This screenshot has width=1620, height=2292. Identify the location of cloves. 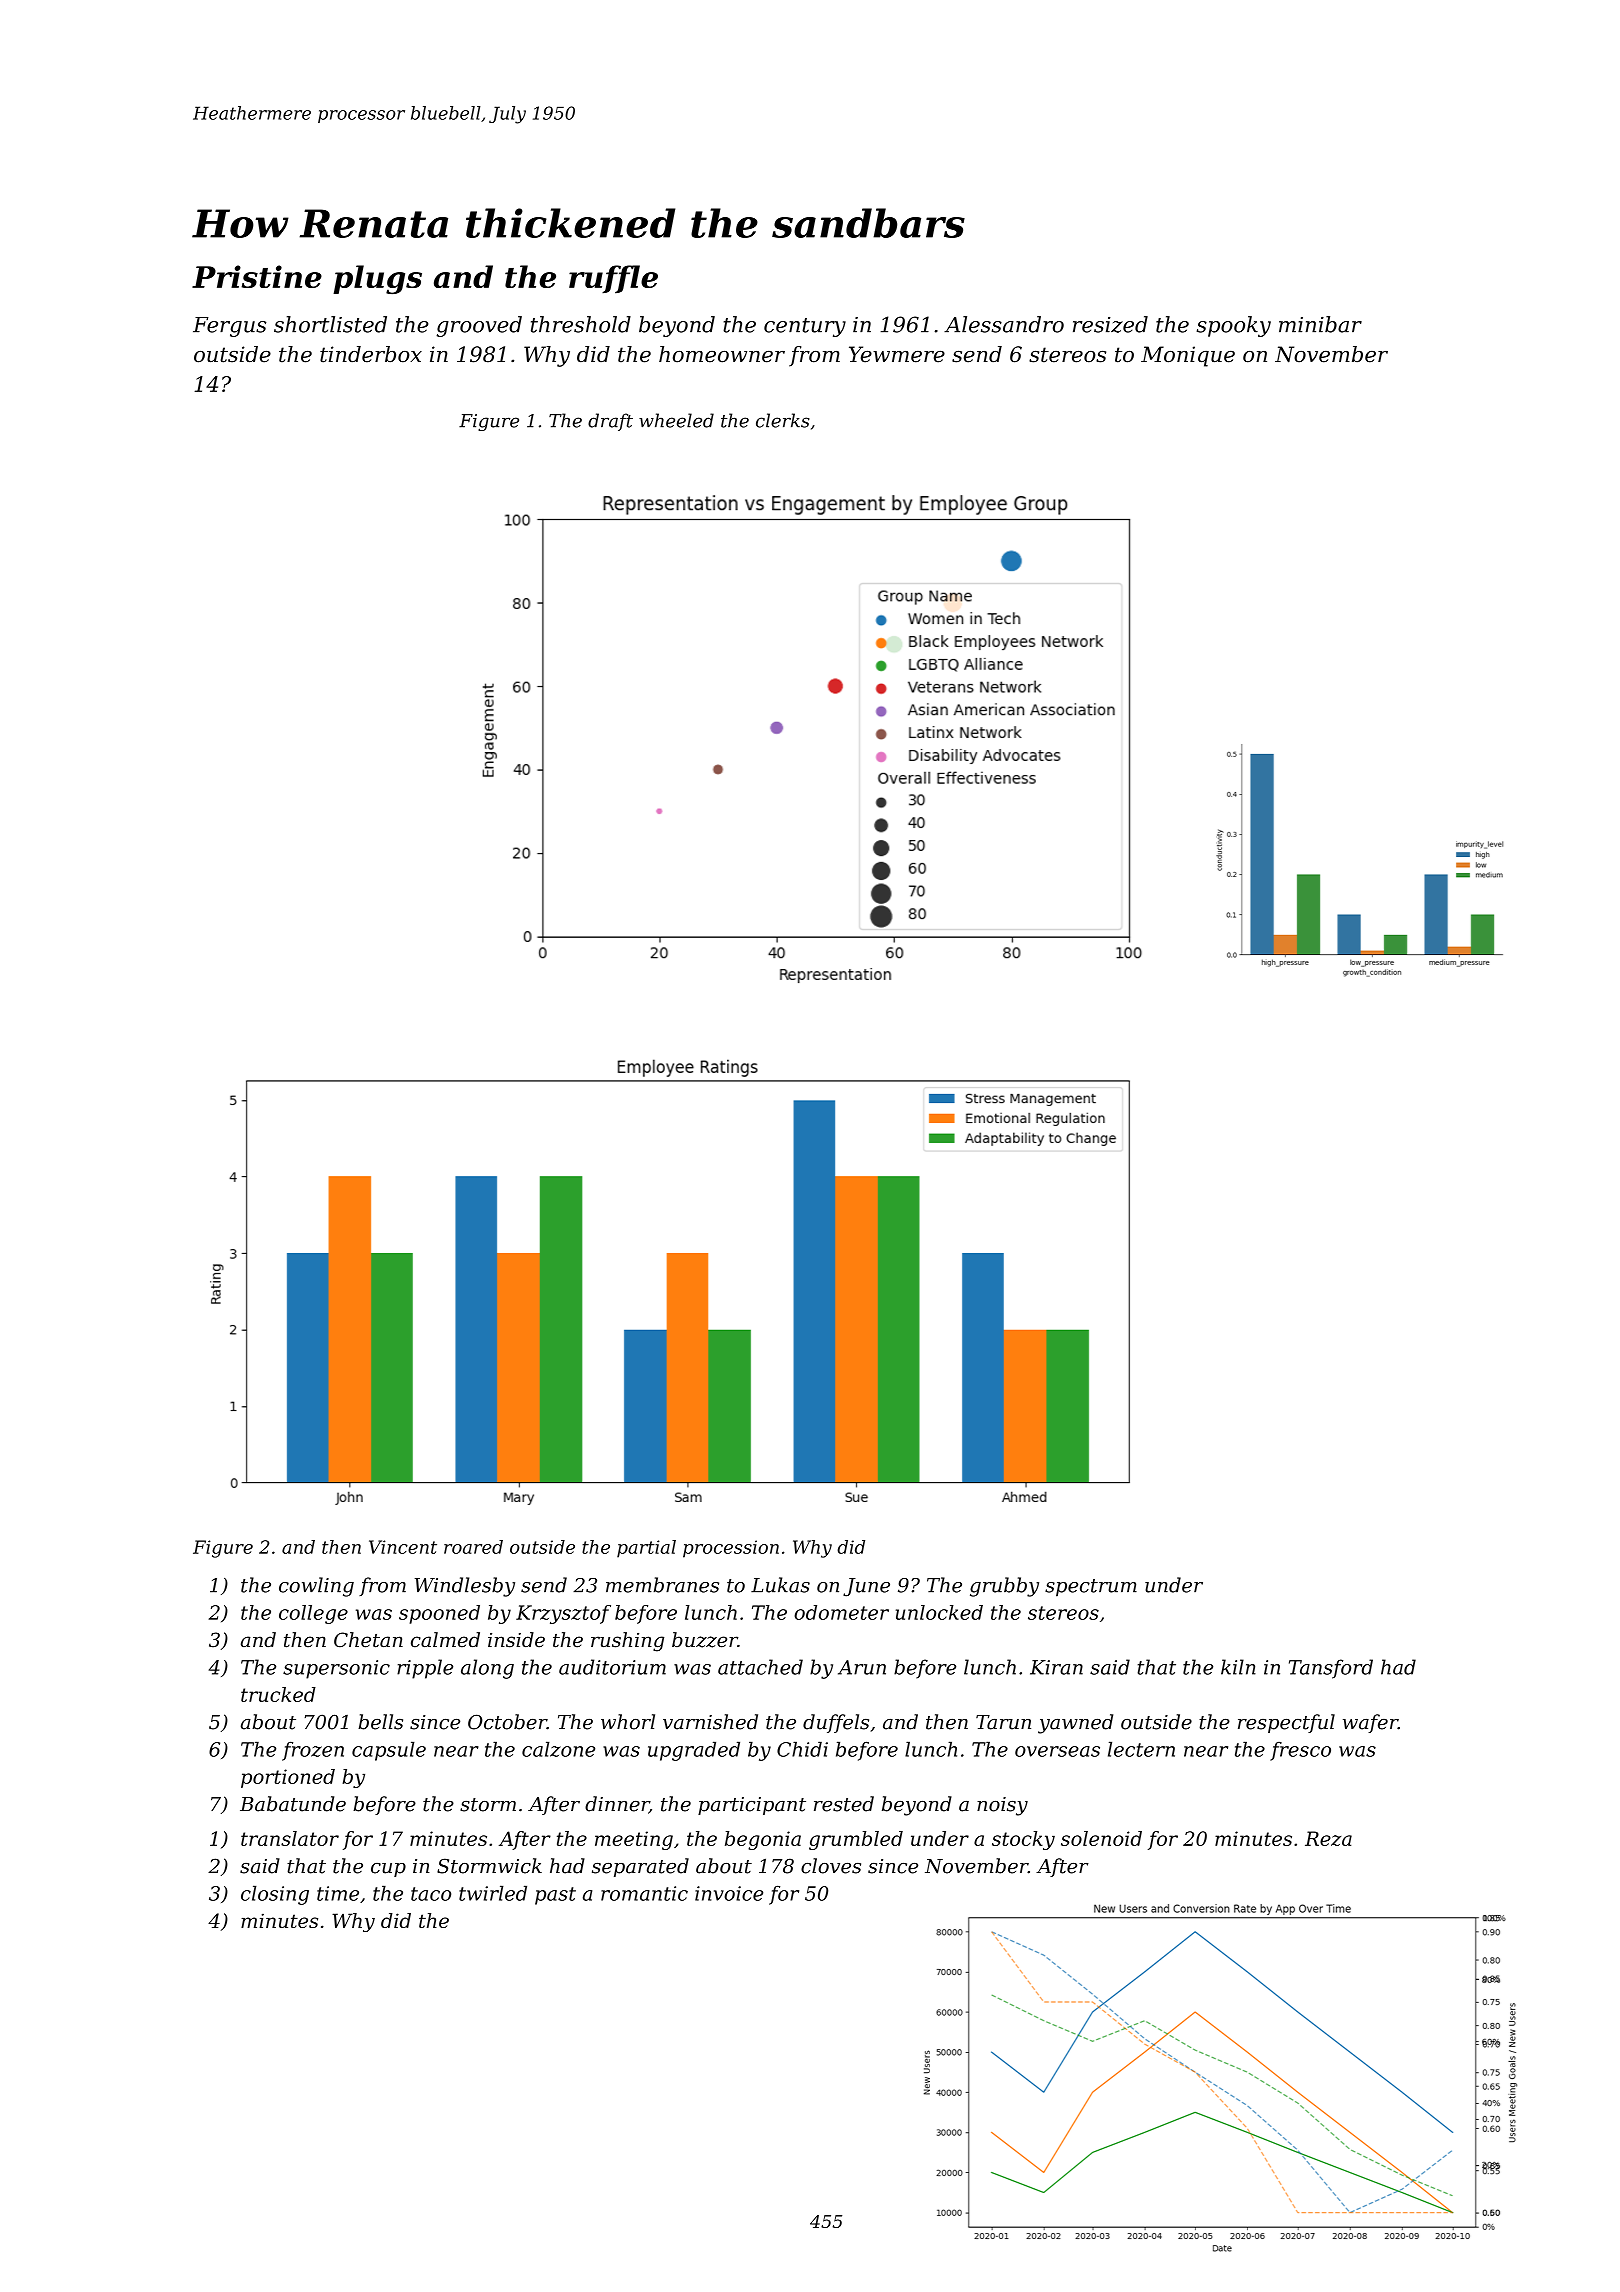
(831, 1866).
